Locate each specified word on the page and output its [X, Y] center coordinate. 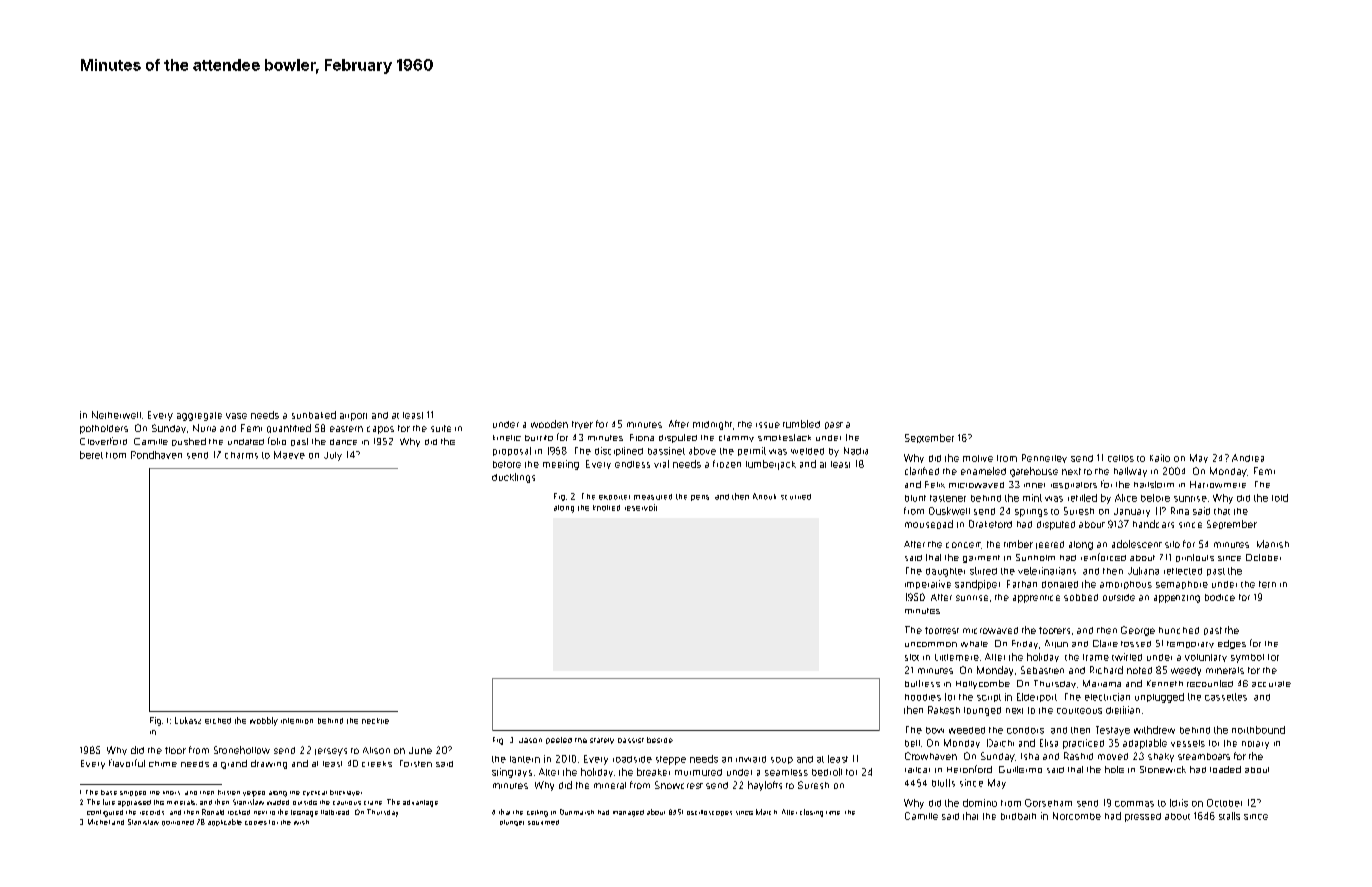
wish [301, 822]
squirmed [543, 822]
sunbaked [314, 415]
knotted [606, 508]
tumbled [801, 424]
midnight [712, 425]
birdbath [1018, 816]
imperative [928, 584]
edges [1232, 644]
